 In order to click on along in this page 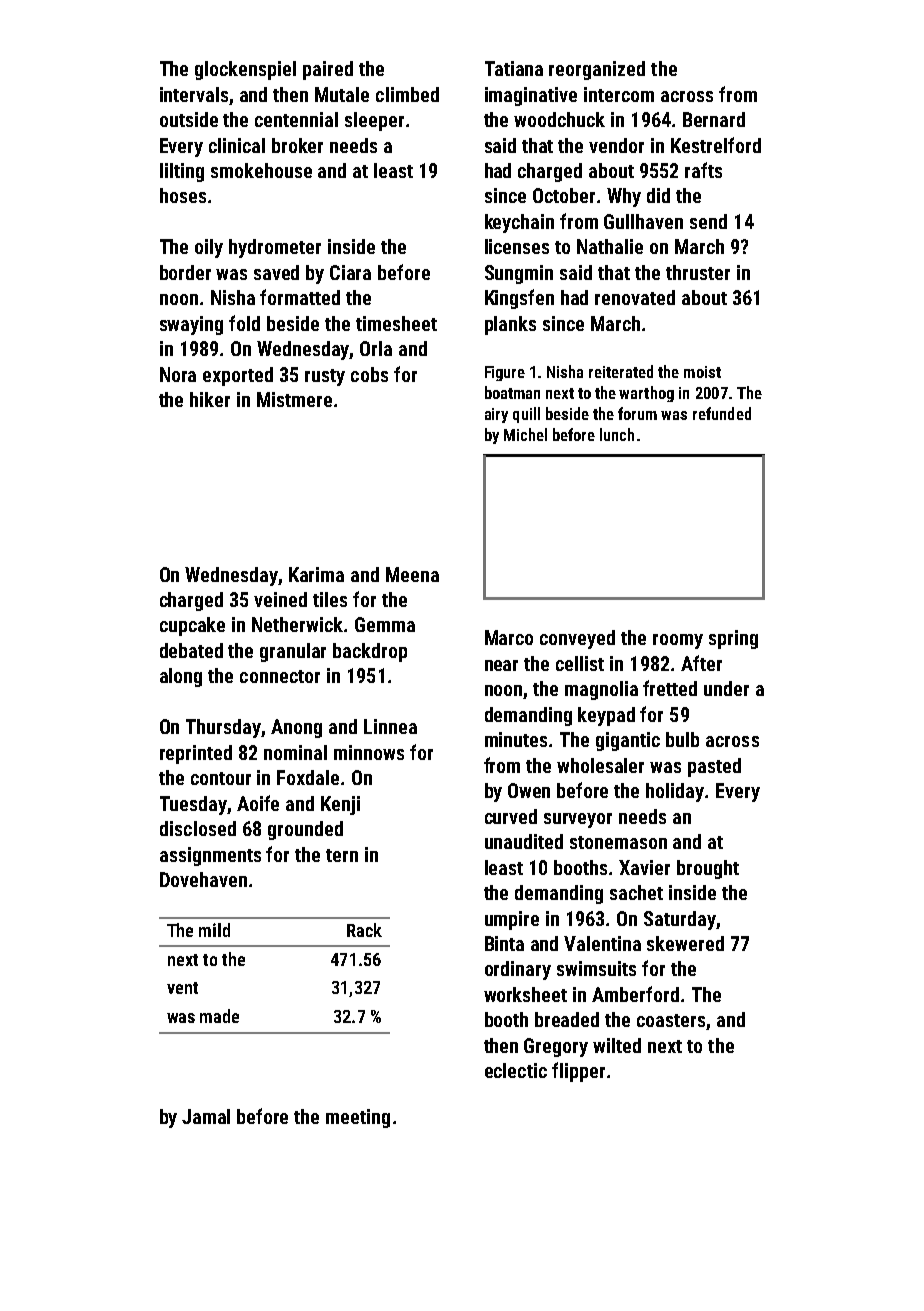, I will do `click(181, 677)`.
